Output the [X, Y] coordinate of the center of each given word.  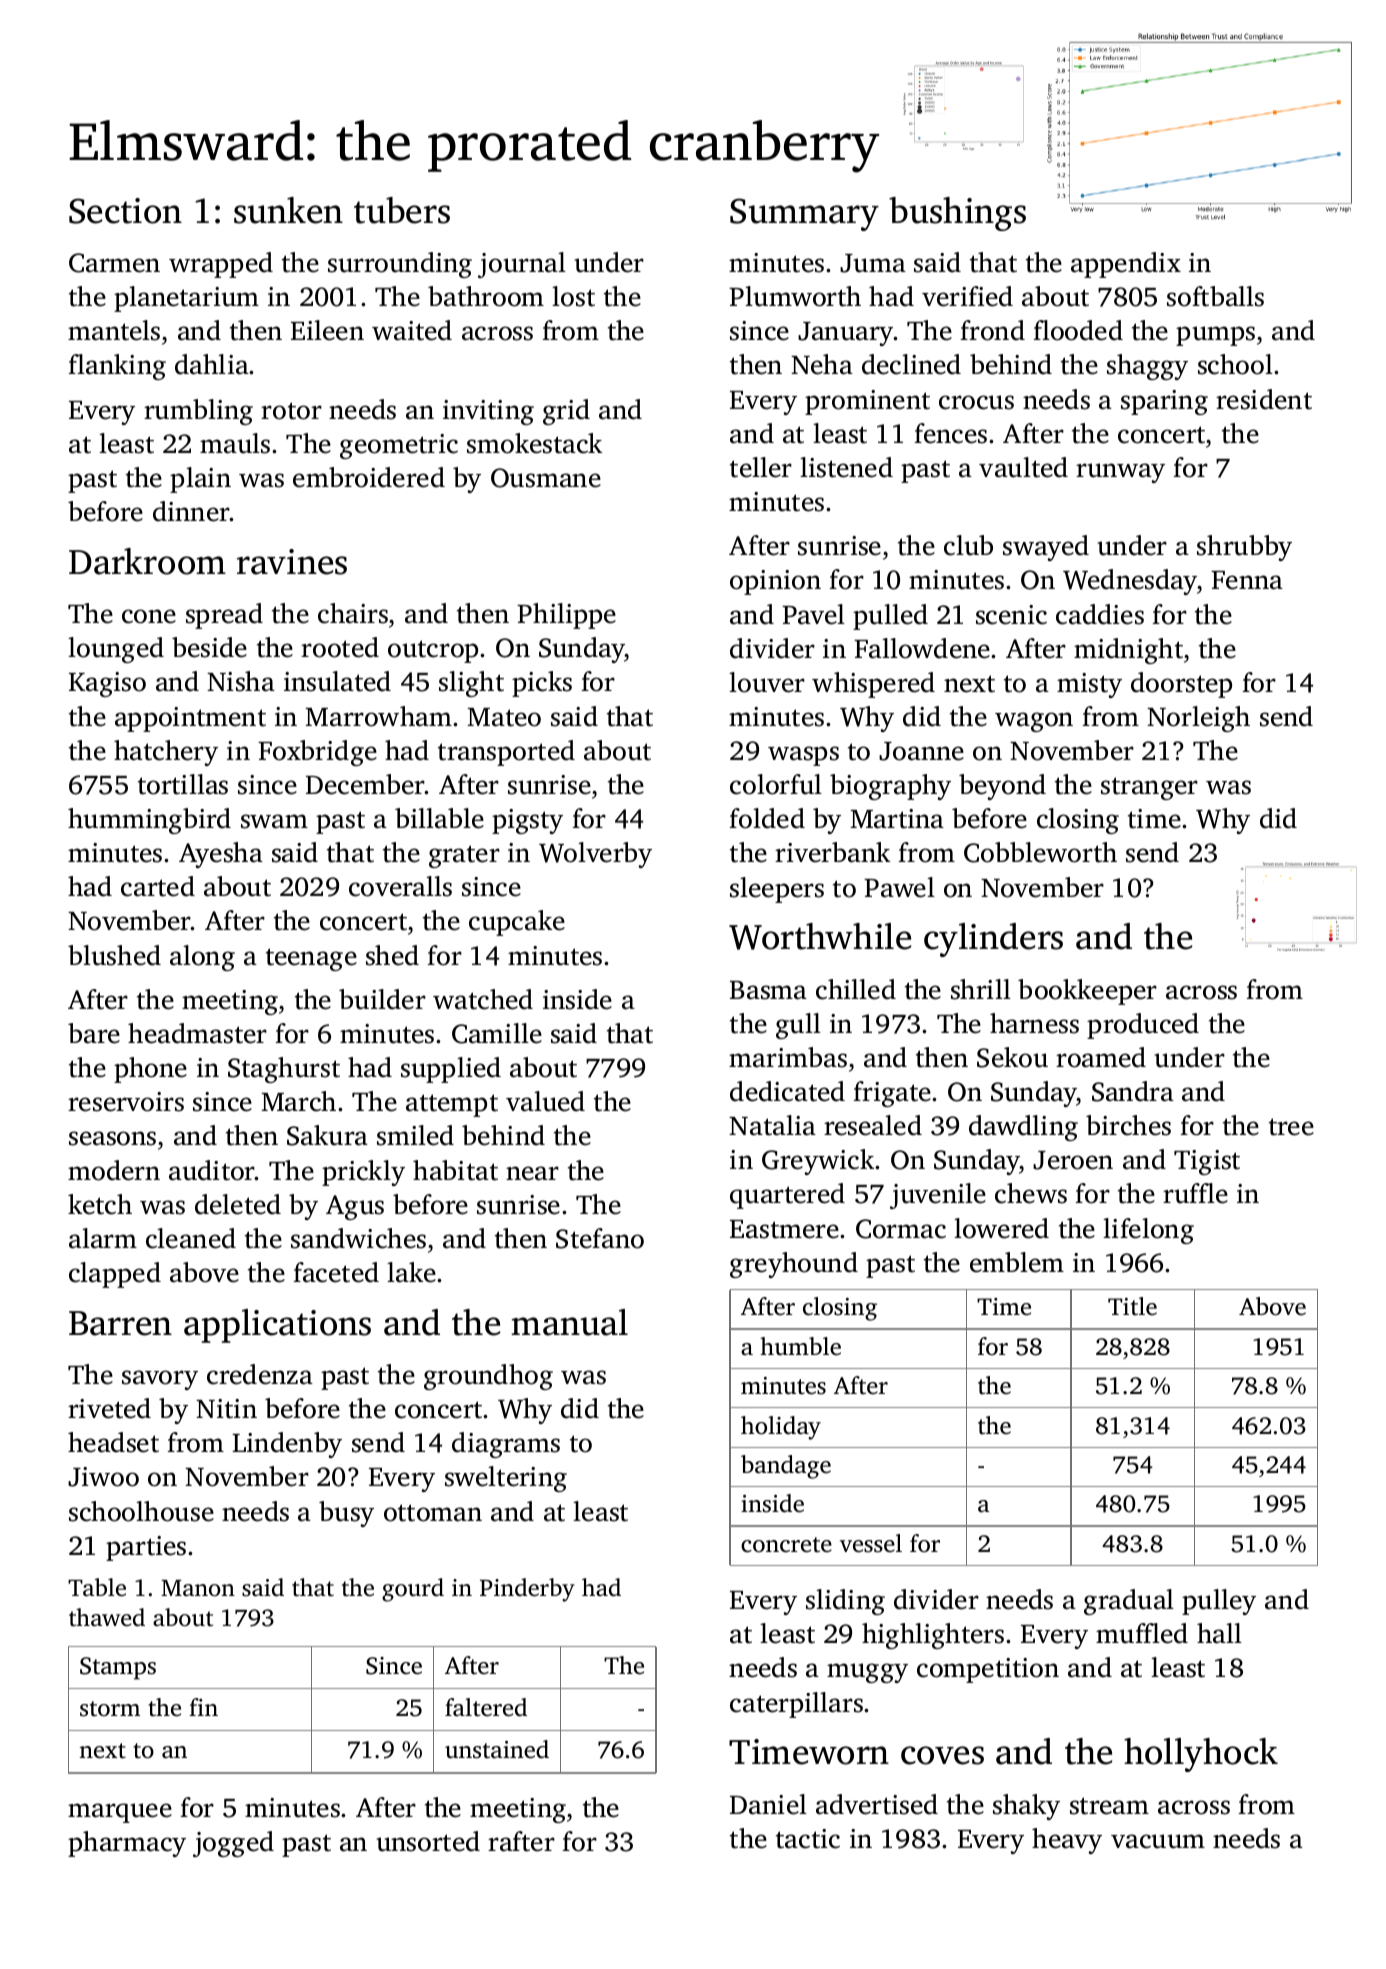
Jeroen [1073, 1160]
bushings [957, 214]
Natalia [772, 1125]
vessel [871, 1543]
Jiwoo [103, 1477]
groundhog [488, 1377]
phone [150, 1070]
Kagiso [107, 684]
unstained [497, 1749]
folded [767, 818]
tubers [402, 210]
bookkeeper [1087, 992]
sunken [288, 210]
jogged [233, 1844]
